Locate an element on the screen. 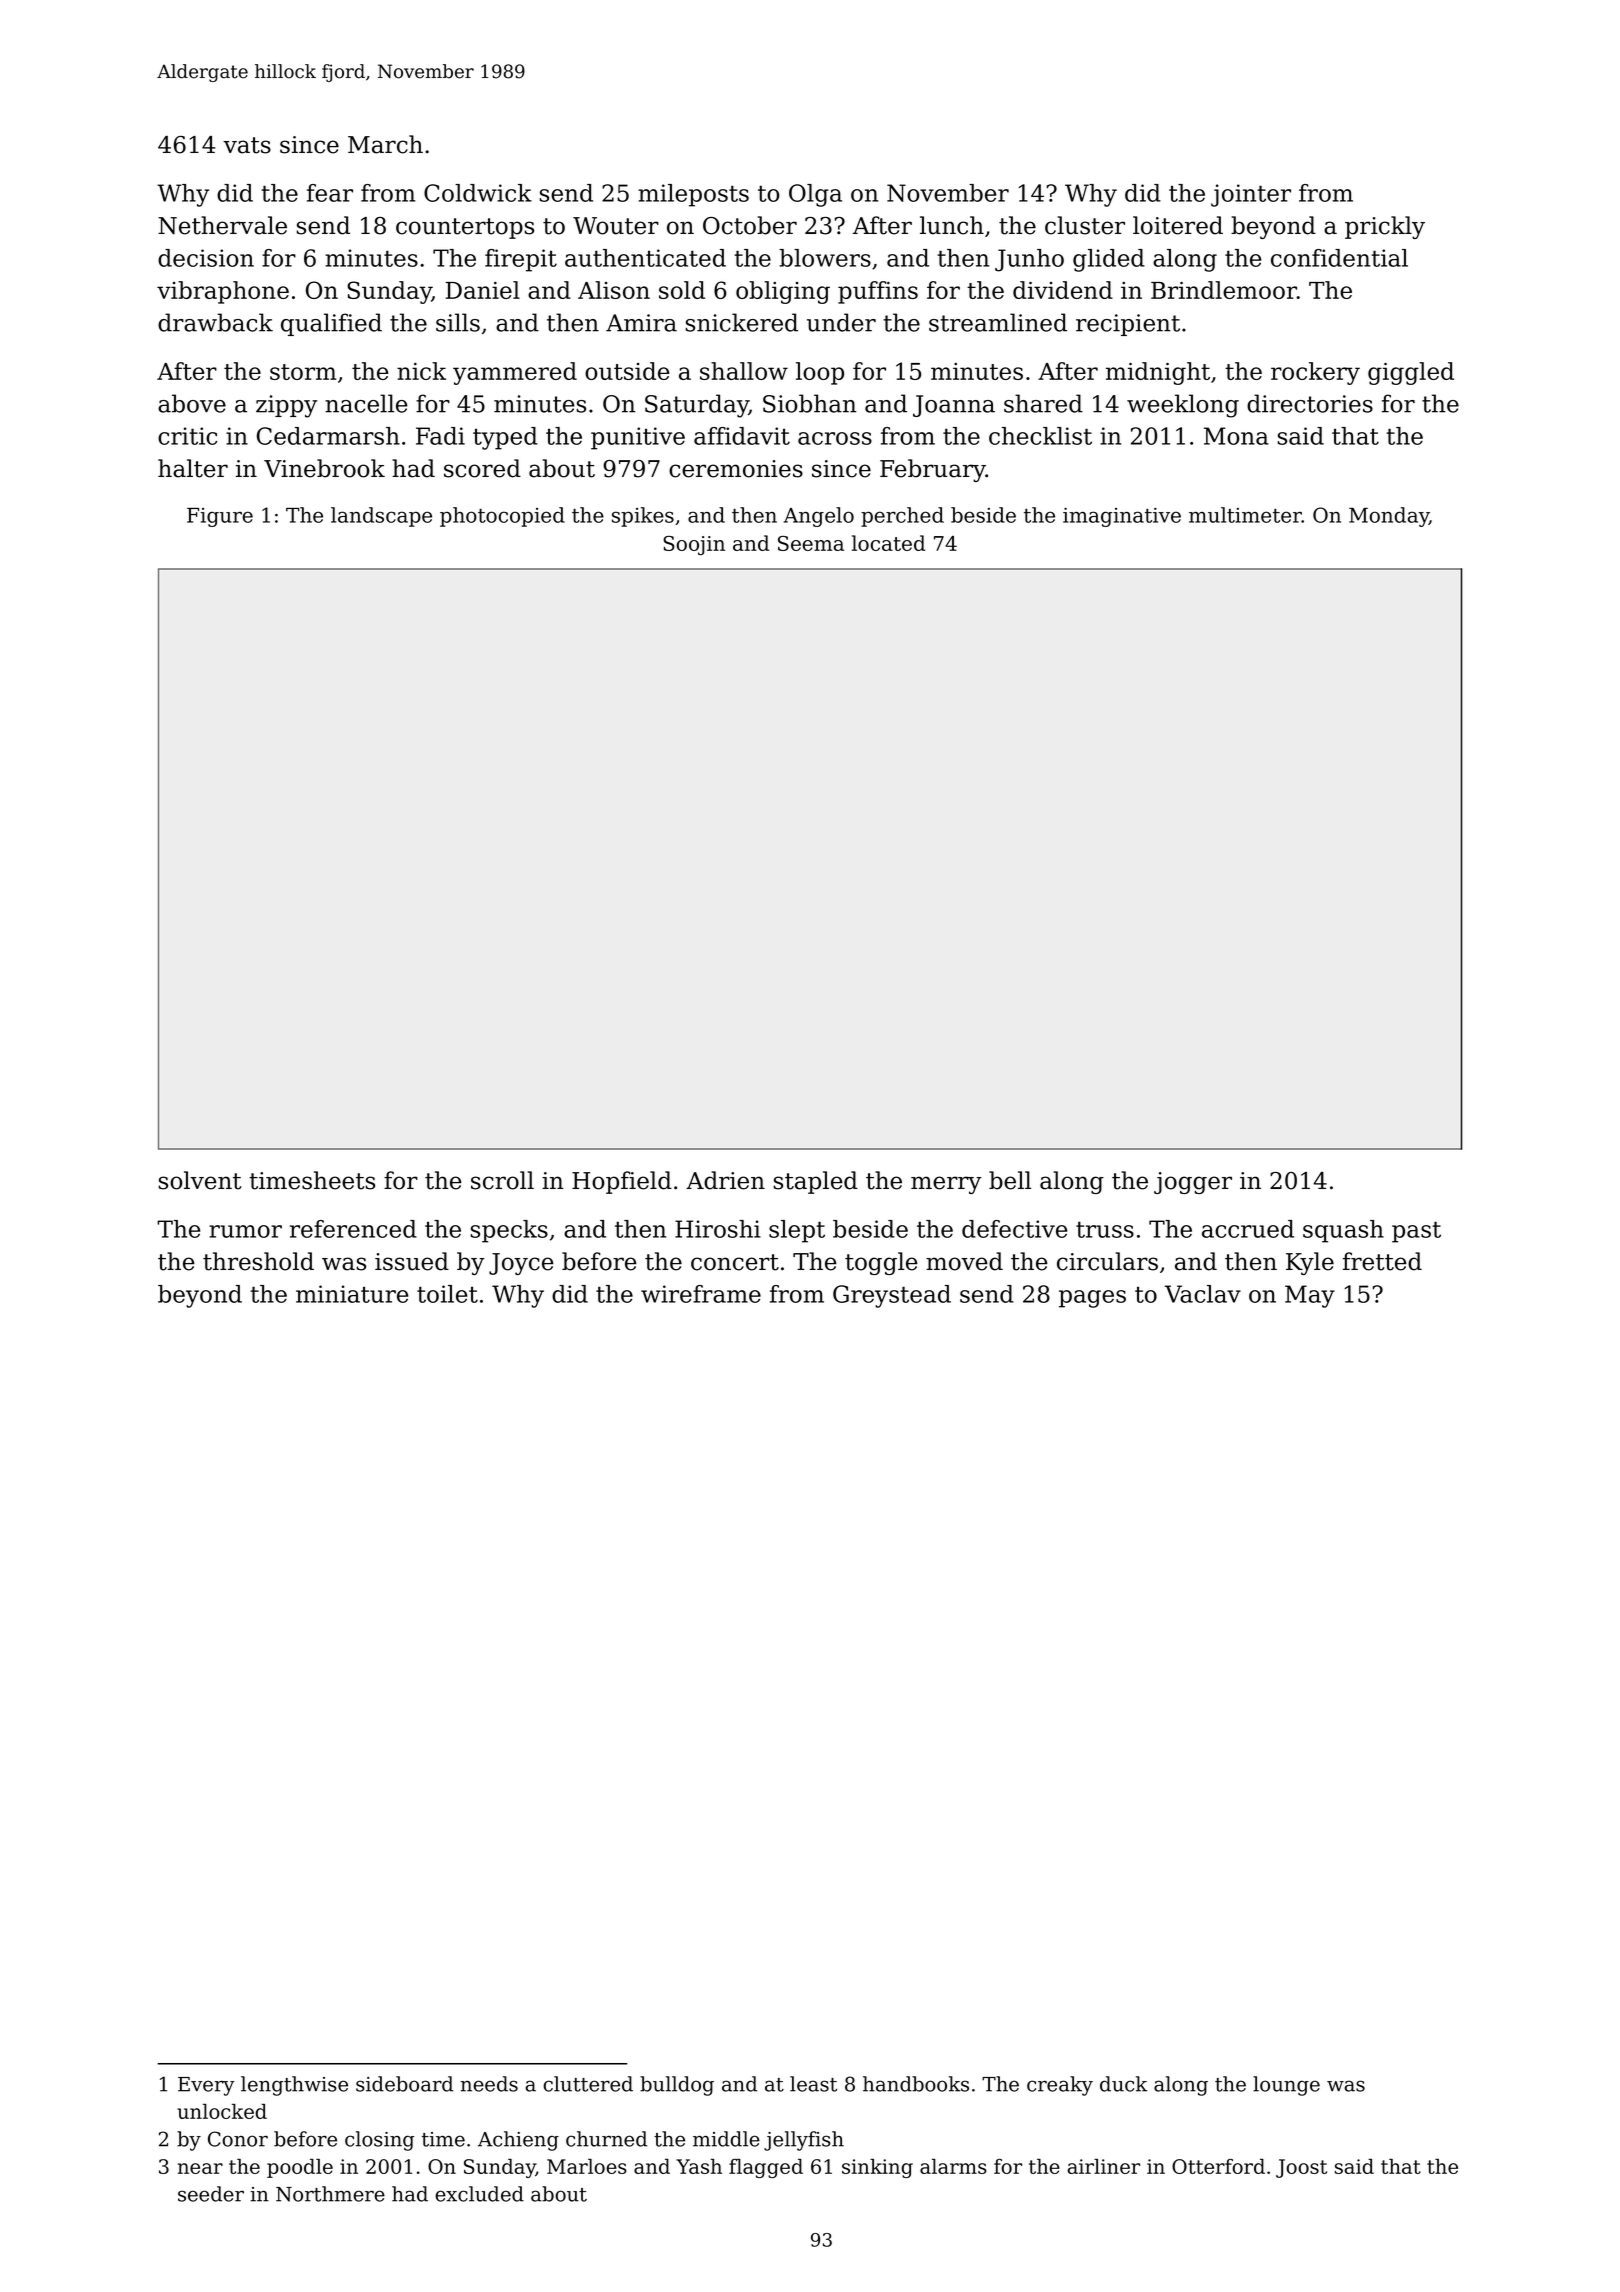 The image size is (1620, 2292). giggled is located at coordinates (1411, 373).
